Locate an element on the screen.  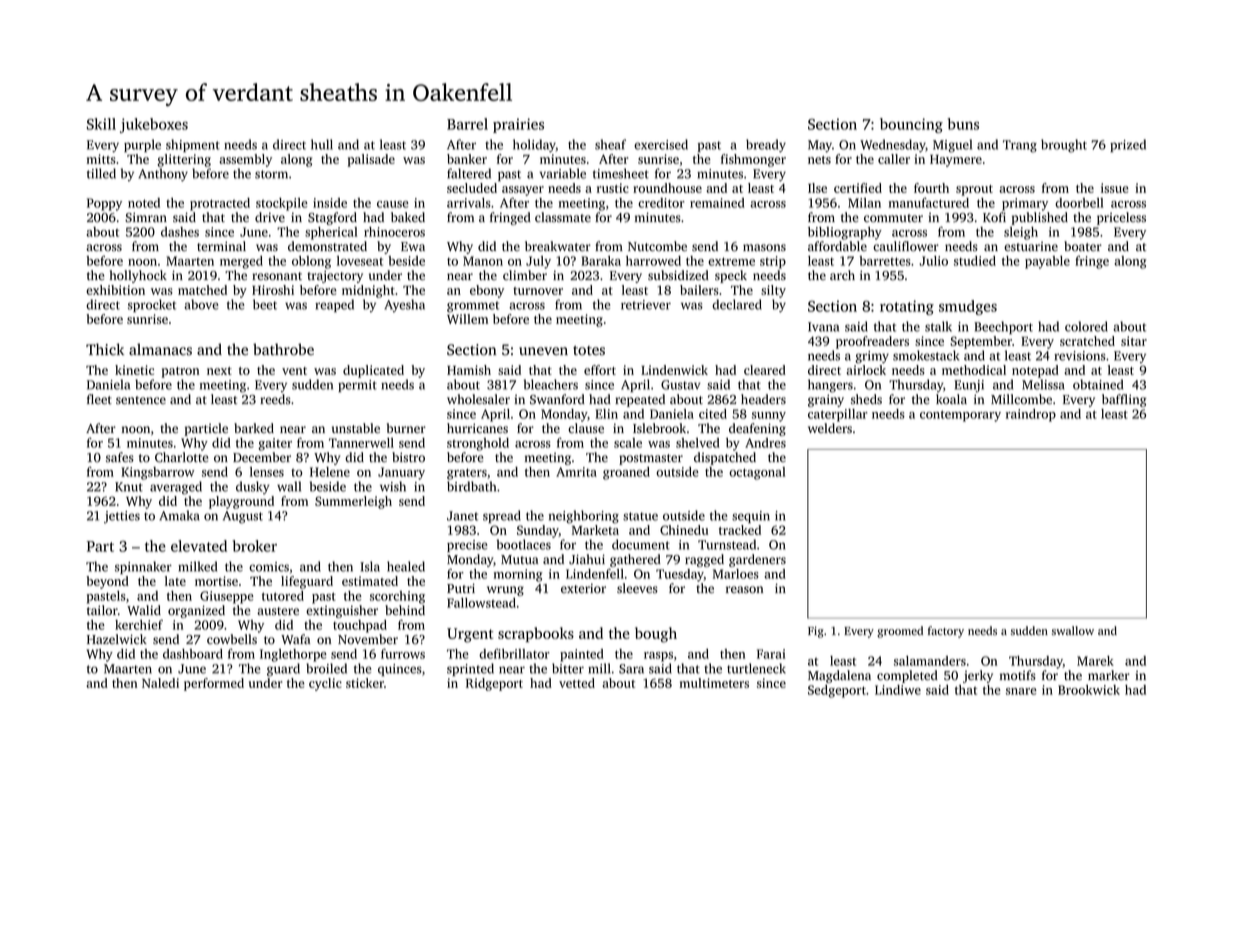
elevated is located at coordinates (199, 546).
